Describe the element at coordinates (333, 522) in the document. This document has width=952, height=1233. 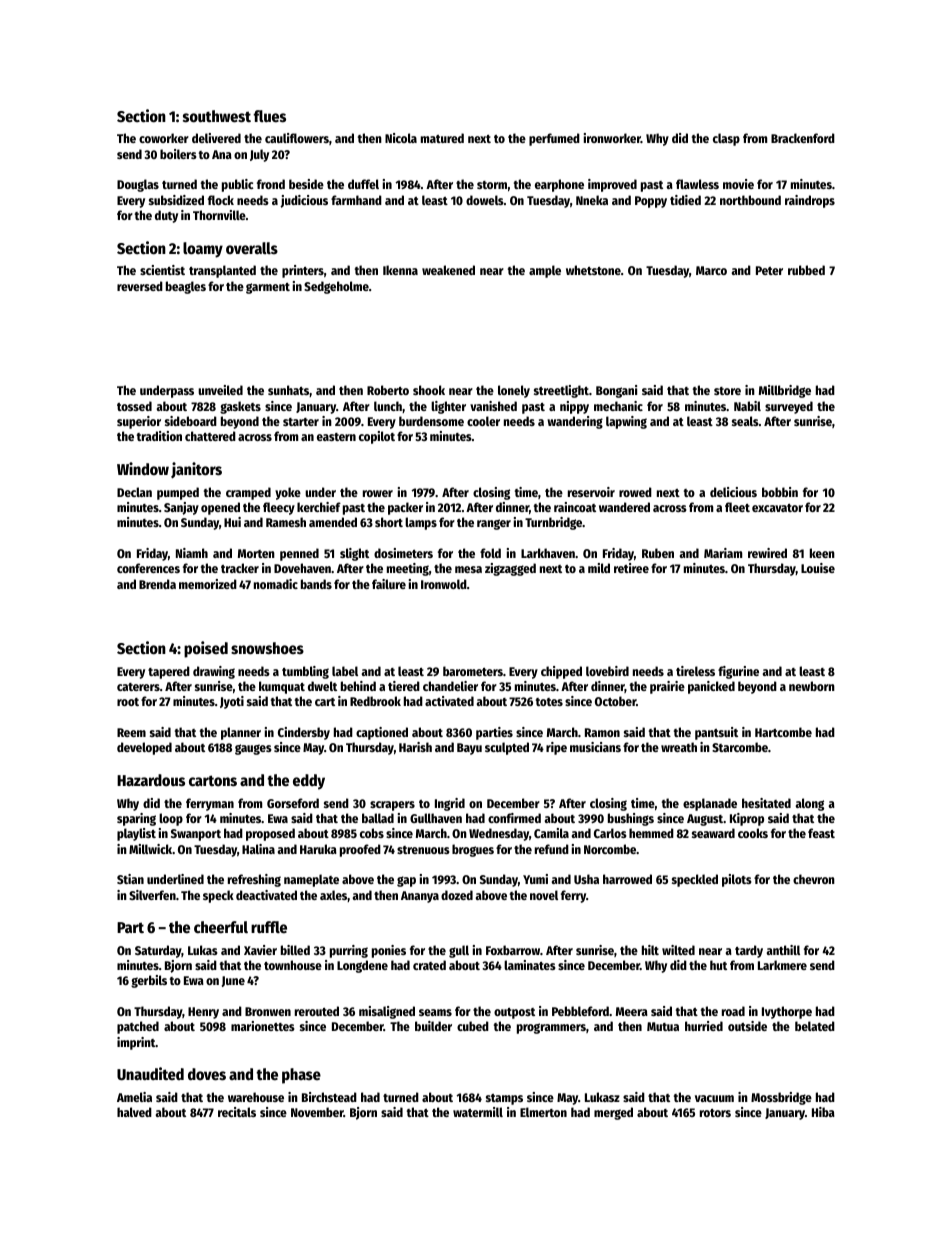
I see `amended` at that location.
